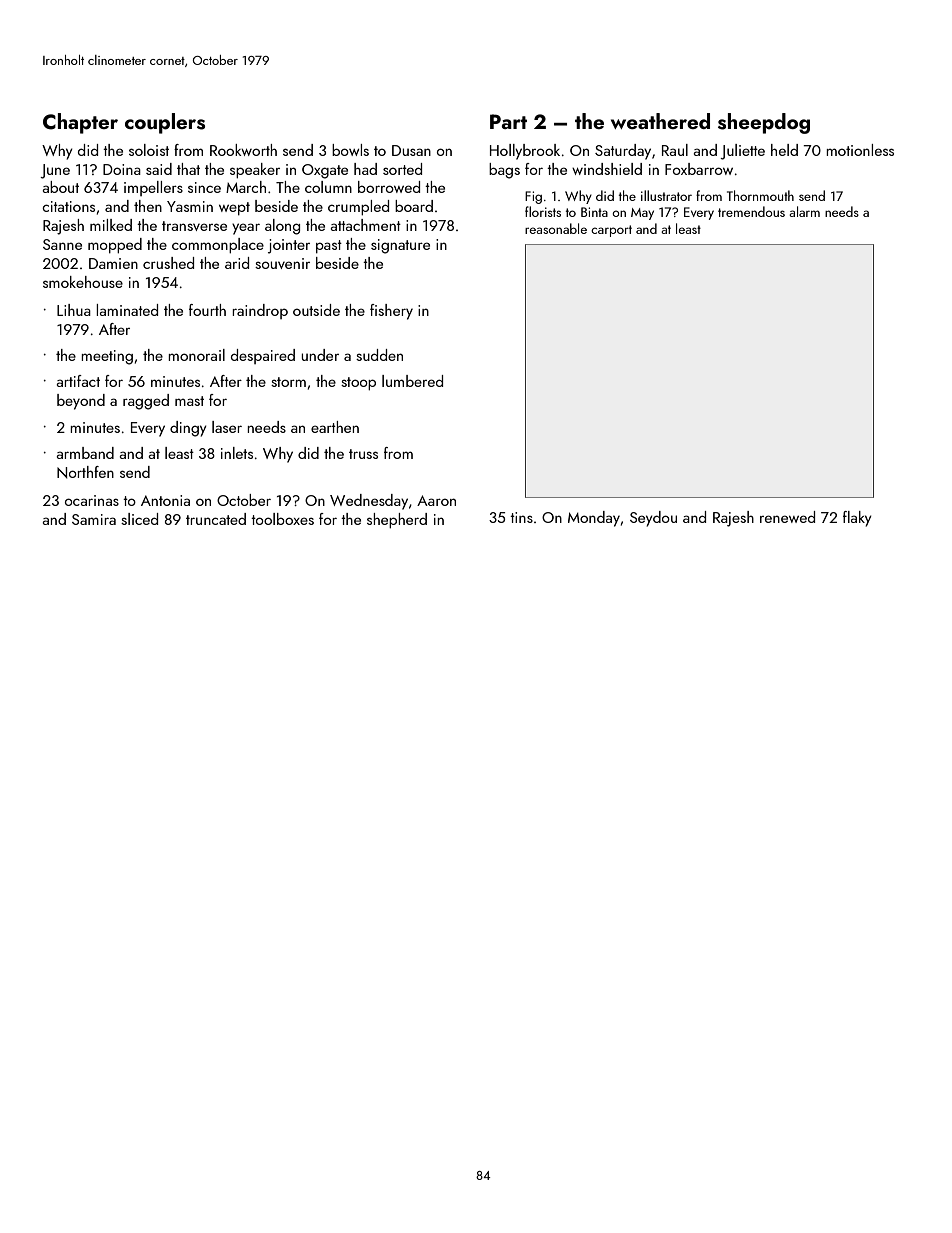 This document has width=952, height=1233. What do you see at coordinates (412, 381) in the document?
I see `lumbered` at bounding box center [412, 381].
